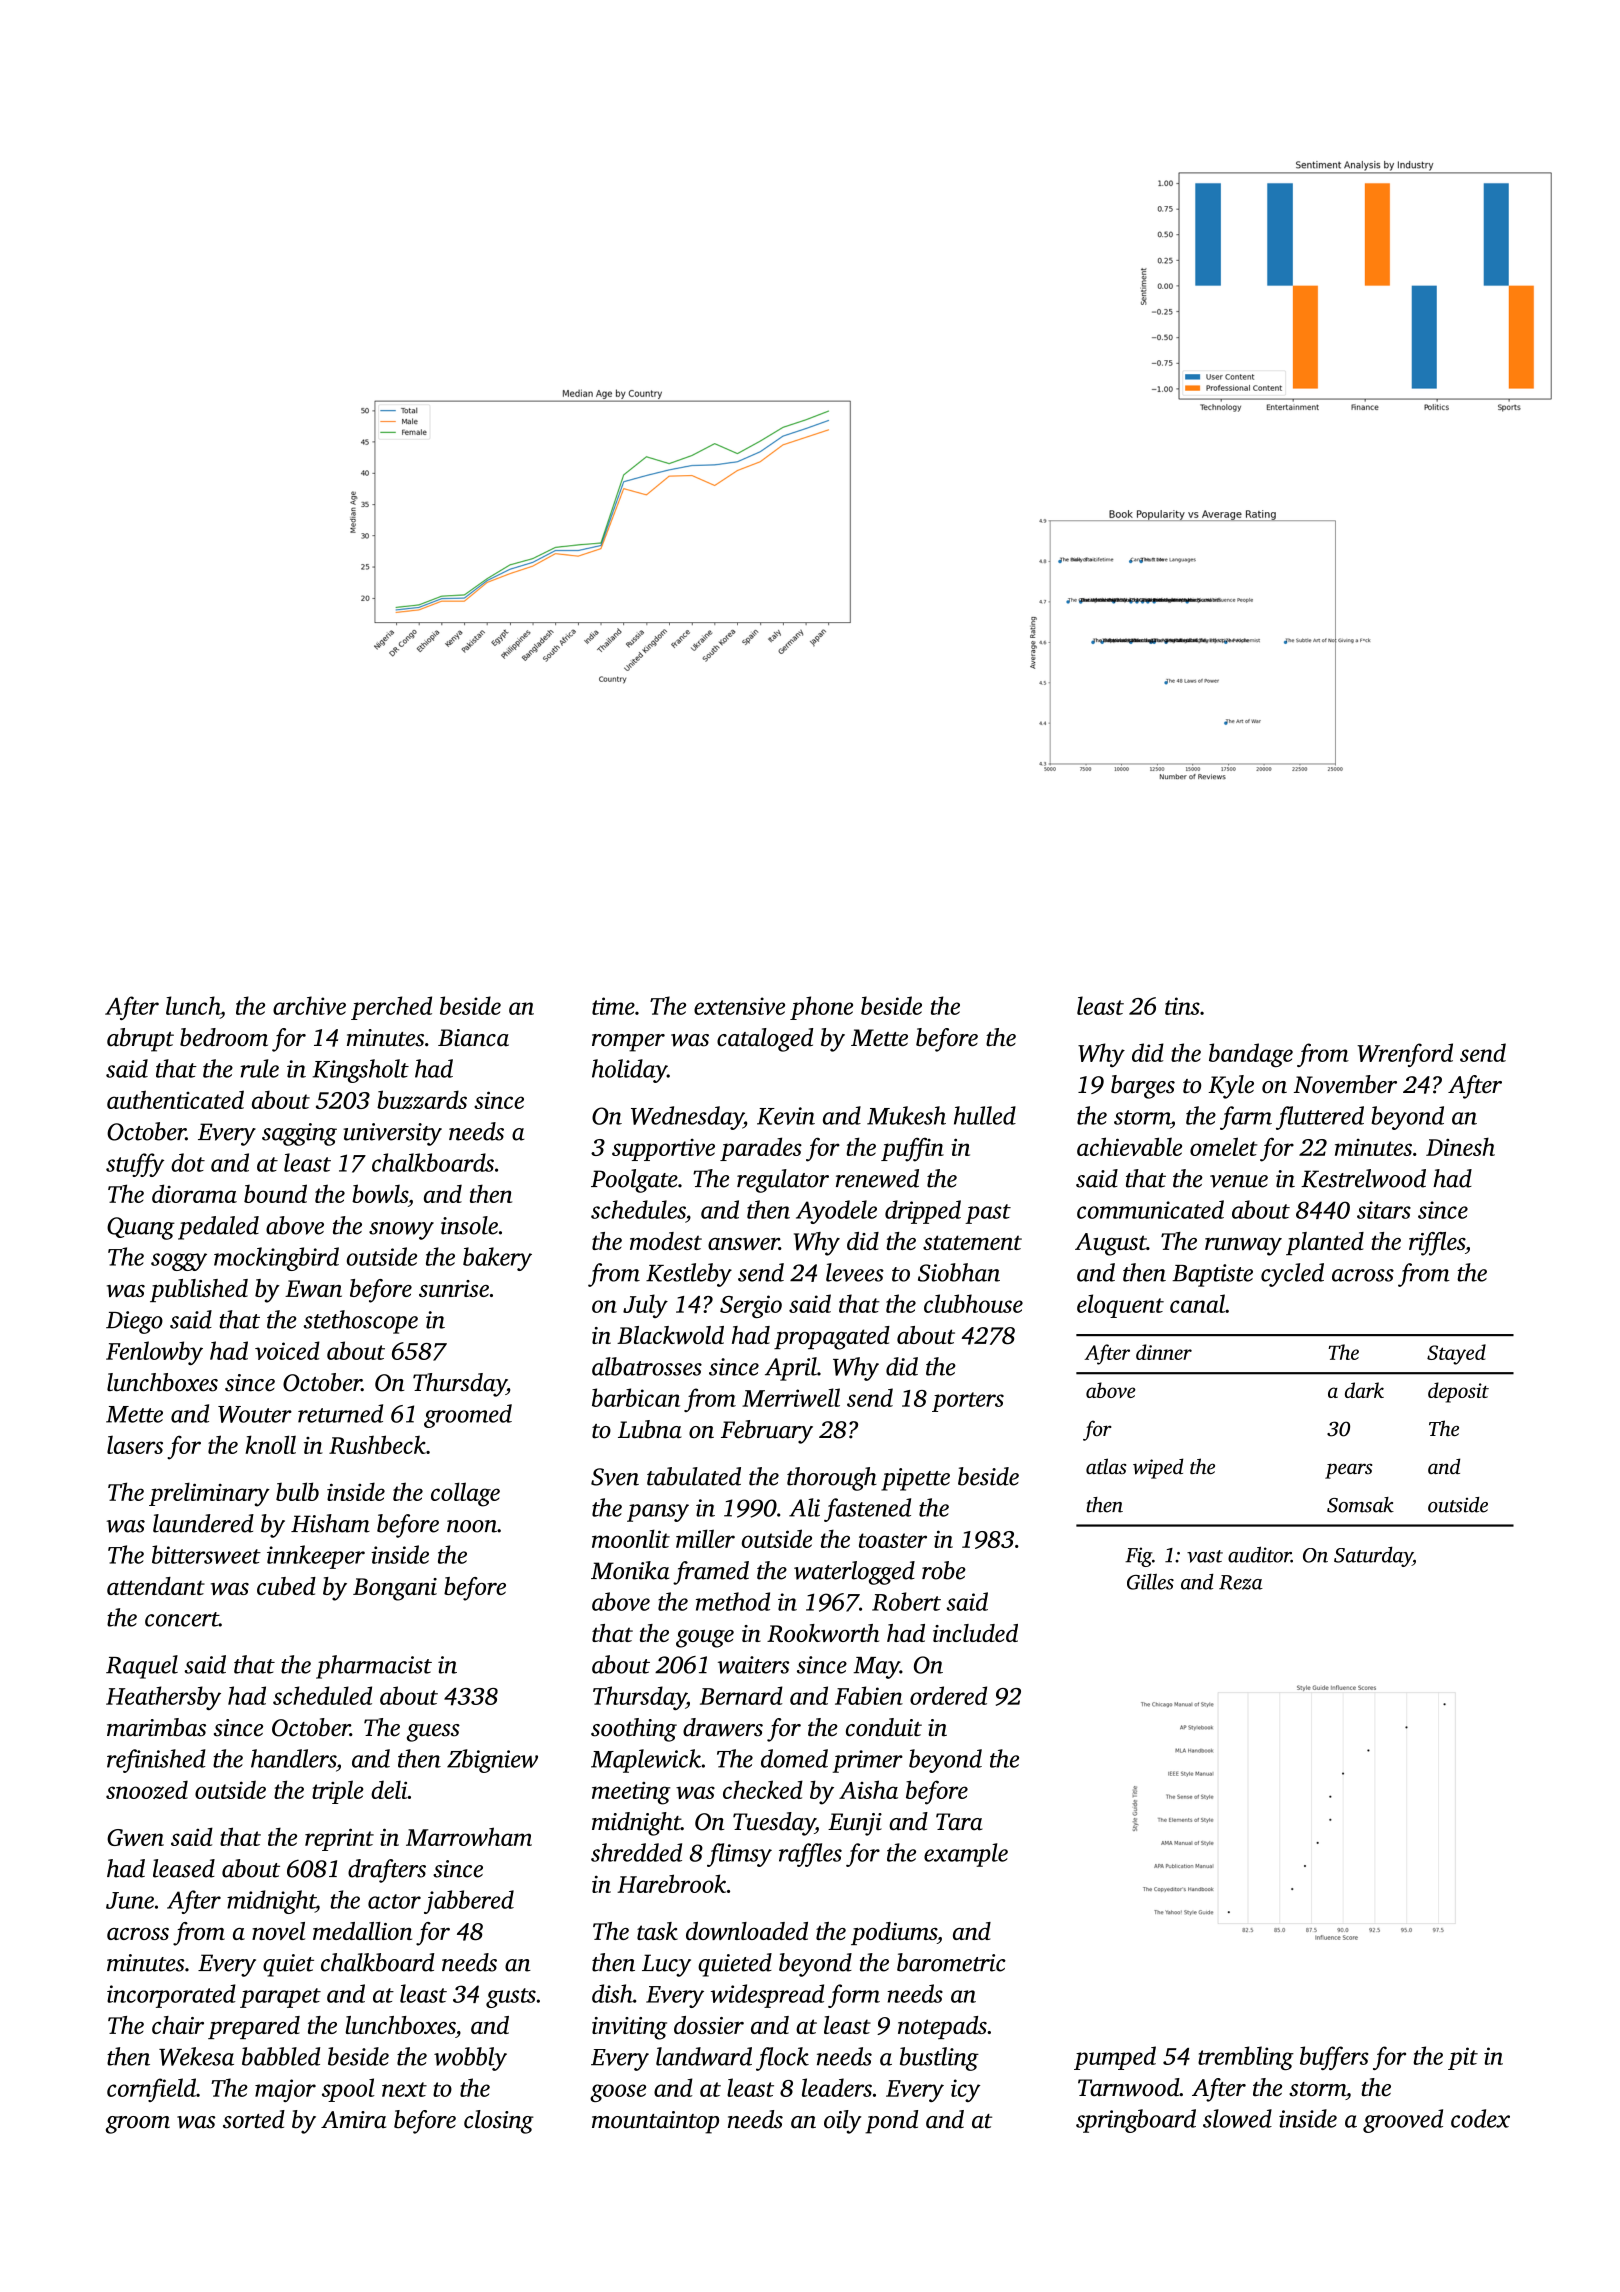 The image size is (1620, 2292). Describe the element at coordinates (179, 1262) in the screenshot. I see `soggy` at that location.
